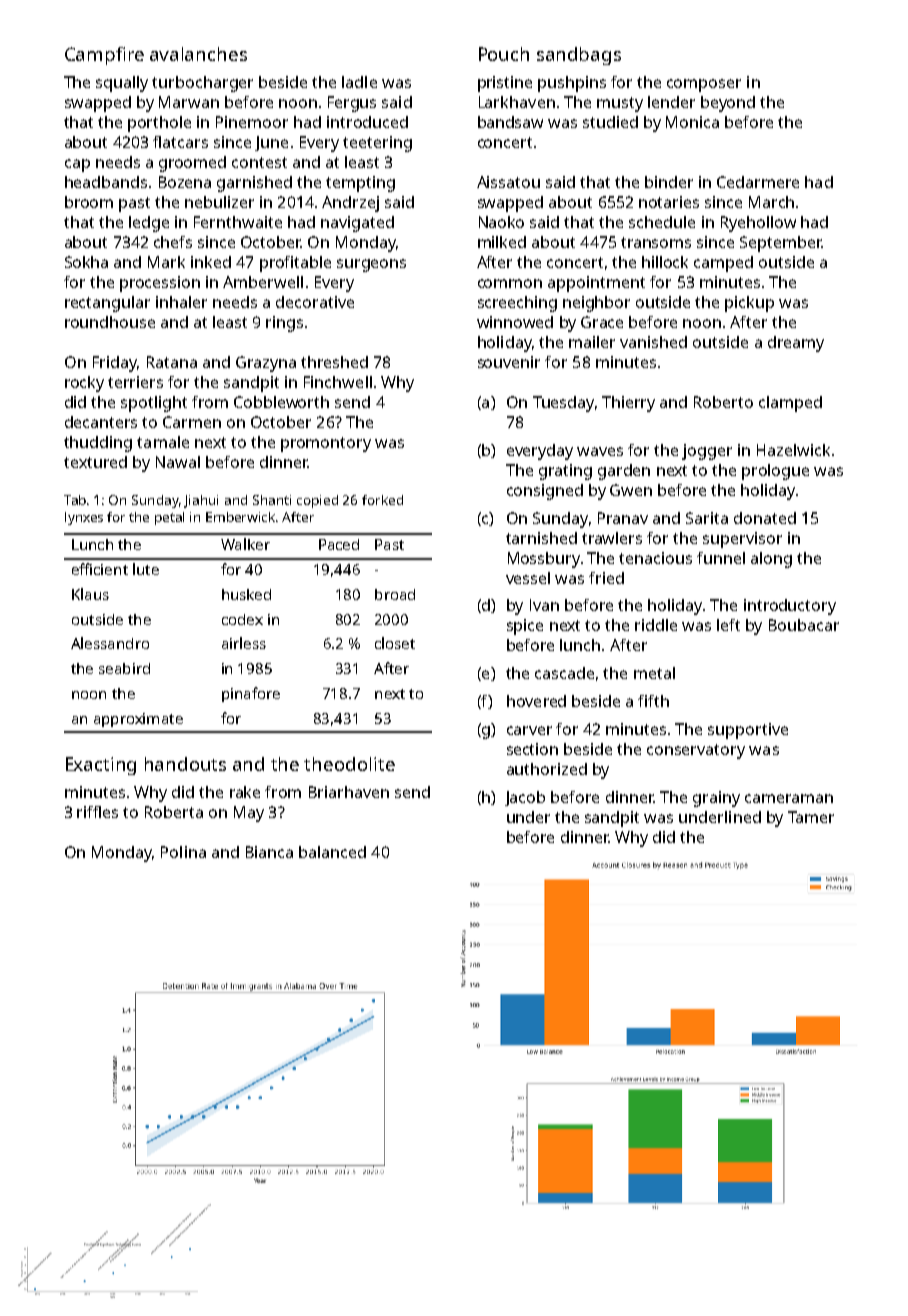  I want to click on decanters, so click(101, 422).
